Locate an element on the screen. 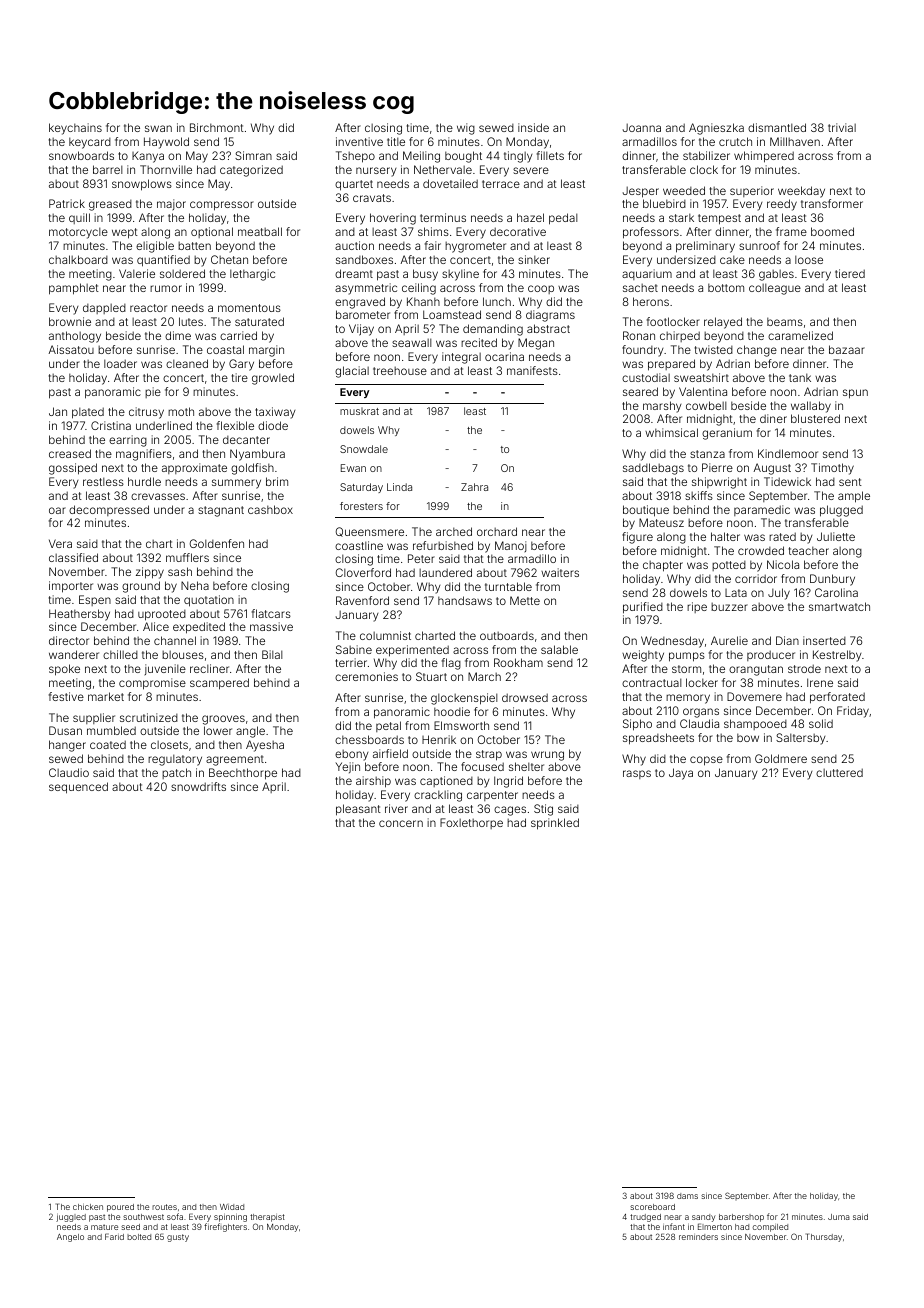 Image resolution: width=924 pixels, height=1308 pixels. concern is located at coordinates (401, 823).
